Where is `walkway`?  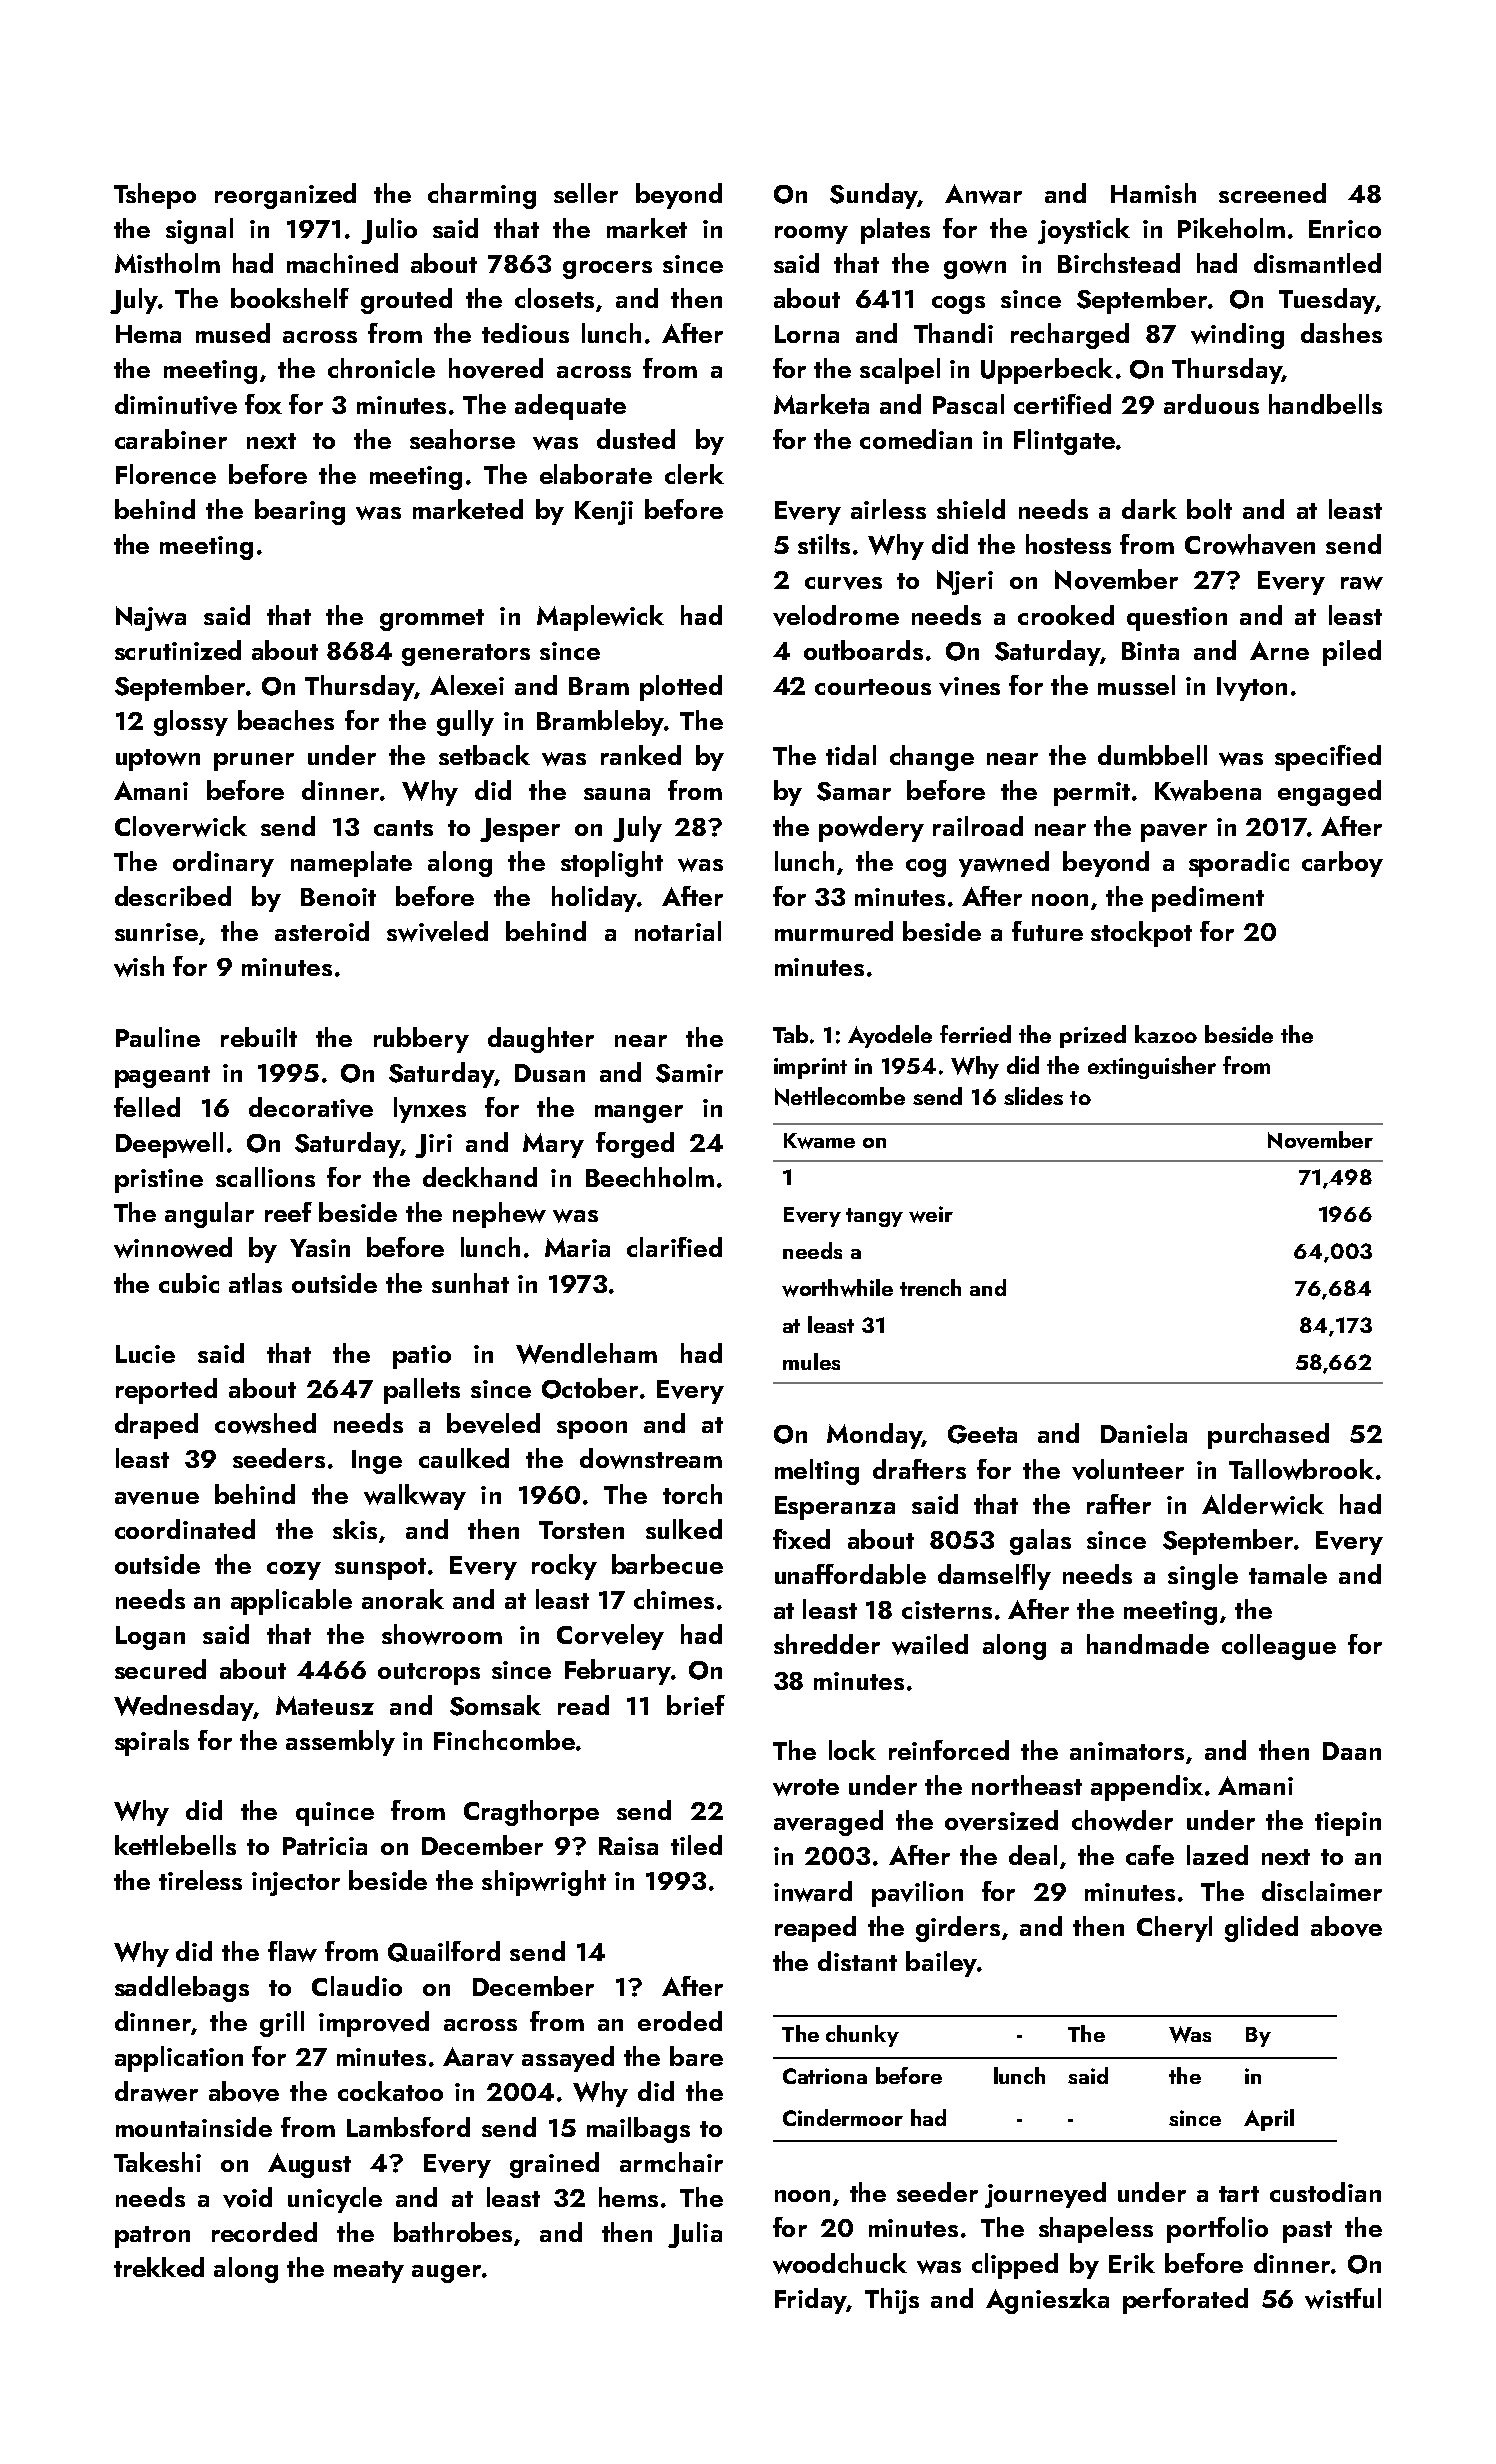
walkway is located at coordinates (415, 1497).
